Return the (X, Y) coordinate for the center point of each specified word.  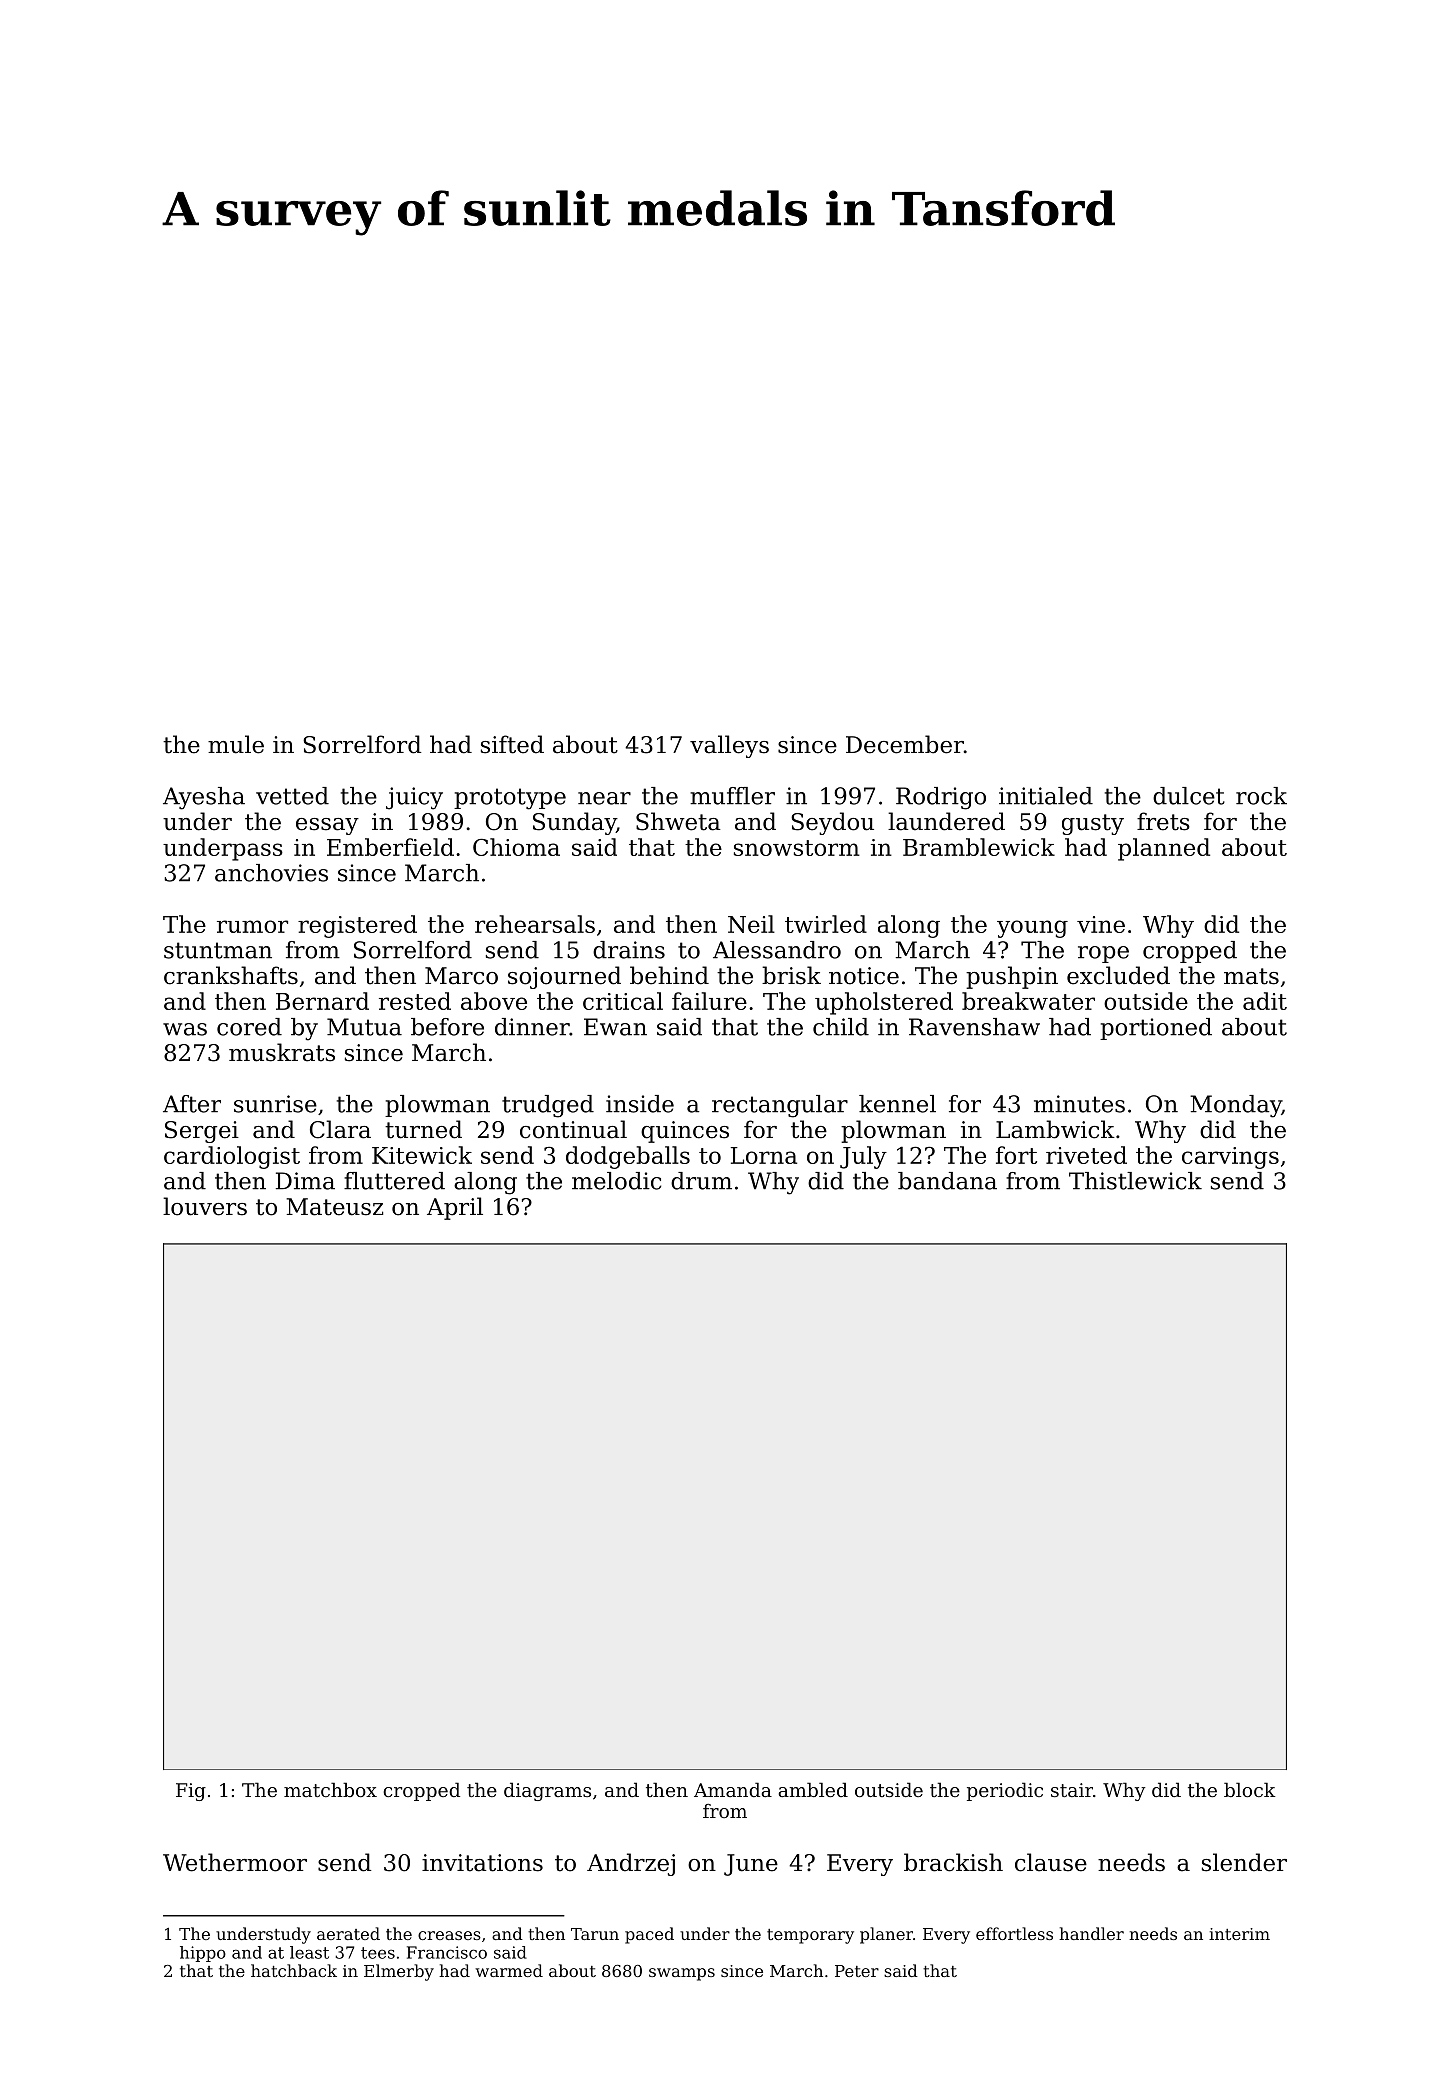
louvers (205, 1206)
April (455, 1208)
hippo (203, 1954)
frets (1163, 821)
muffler (732, 796)
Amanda (733, 1789)
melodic (616, 1181)
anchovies (271, 873)
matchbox (330, 1789)
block (1250, 1789)
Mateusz (334, 1207)
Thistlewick (1135, 1181)
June (751, 1865)
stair (1072, 1790)
